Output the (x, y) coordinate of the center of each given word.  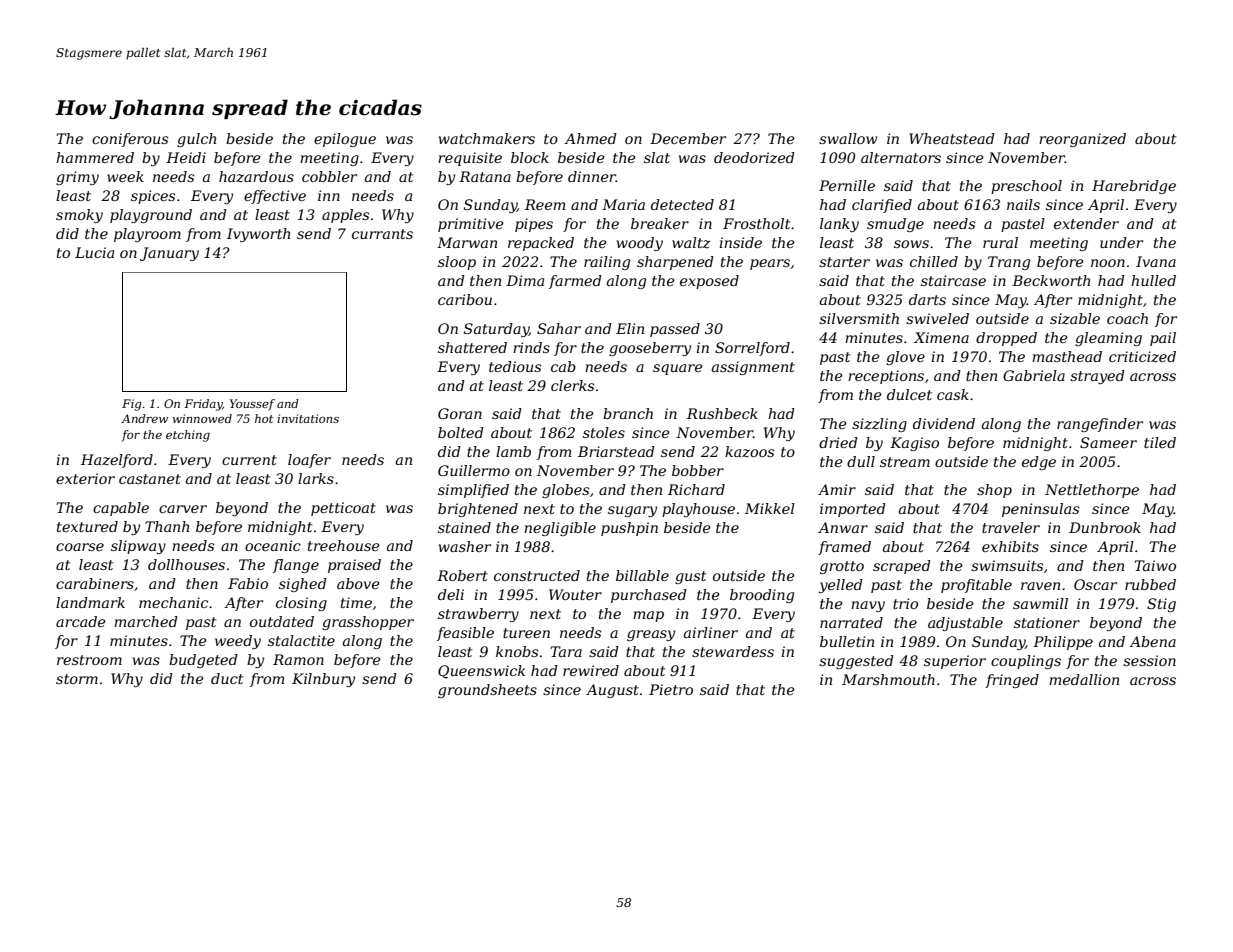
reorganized (1082, 140)
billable (642, 575)
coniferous (130, 140)
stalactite (301, 640)
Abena (1152, 641)
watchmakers (487, 138)
